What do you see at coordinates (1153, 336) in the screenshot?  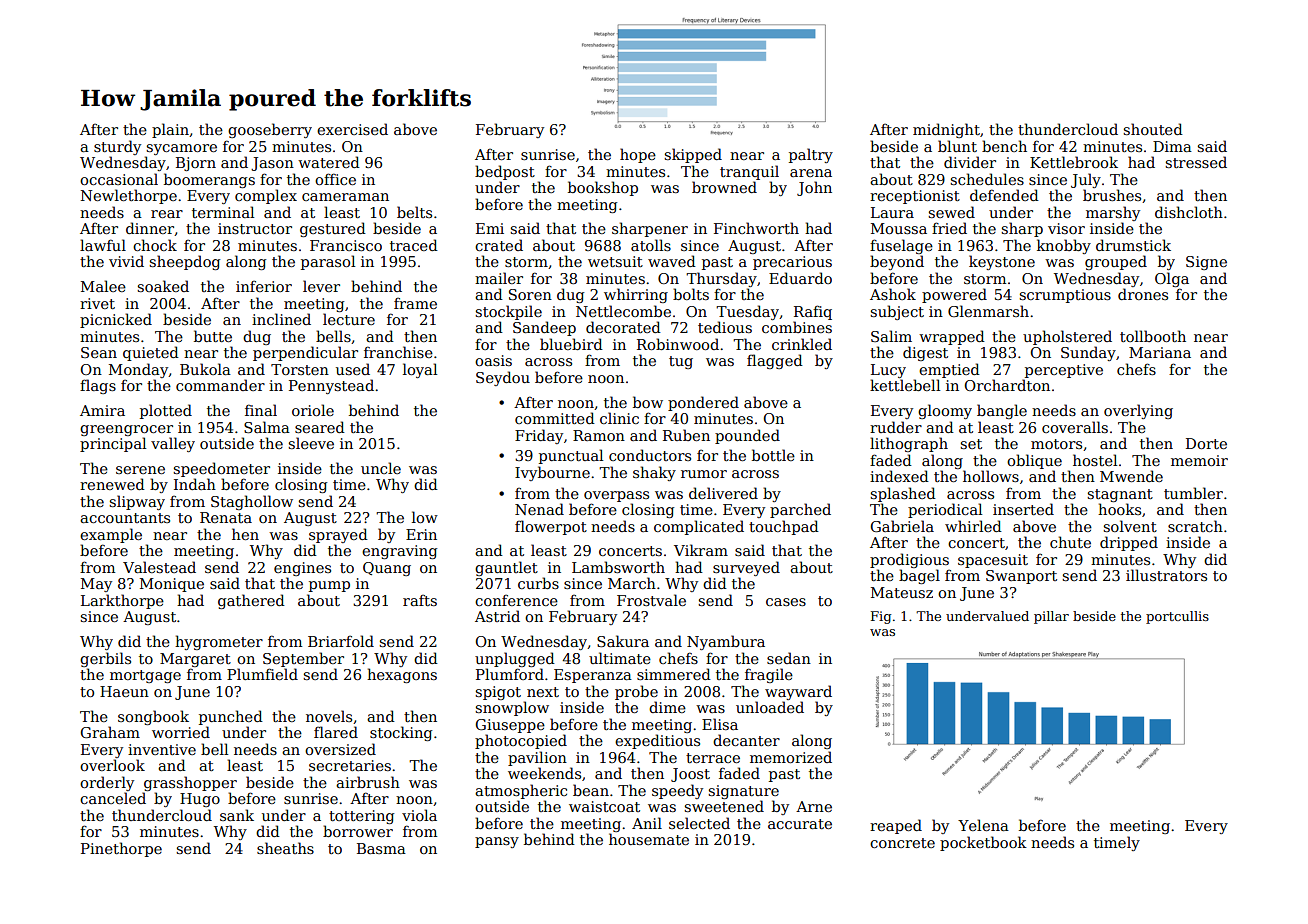 I see `tollbooth` at bounding box center [1153, 336].
